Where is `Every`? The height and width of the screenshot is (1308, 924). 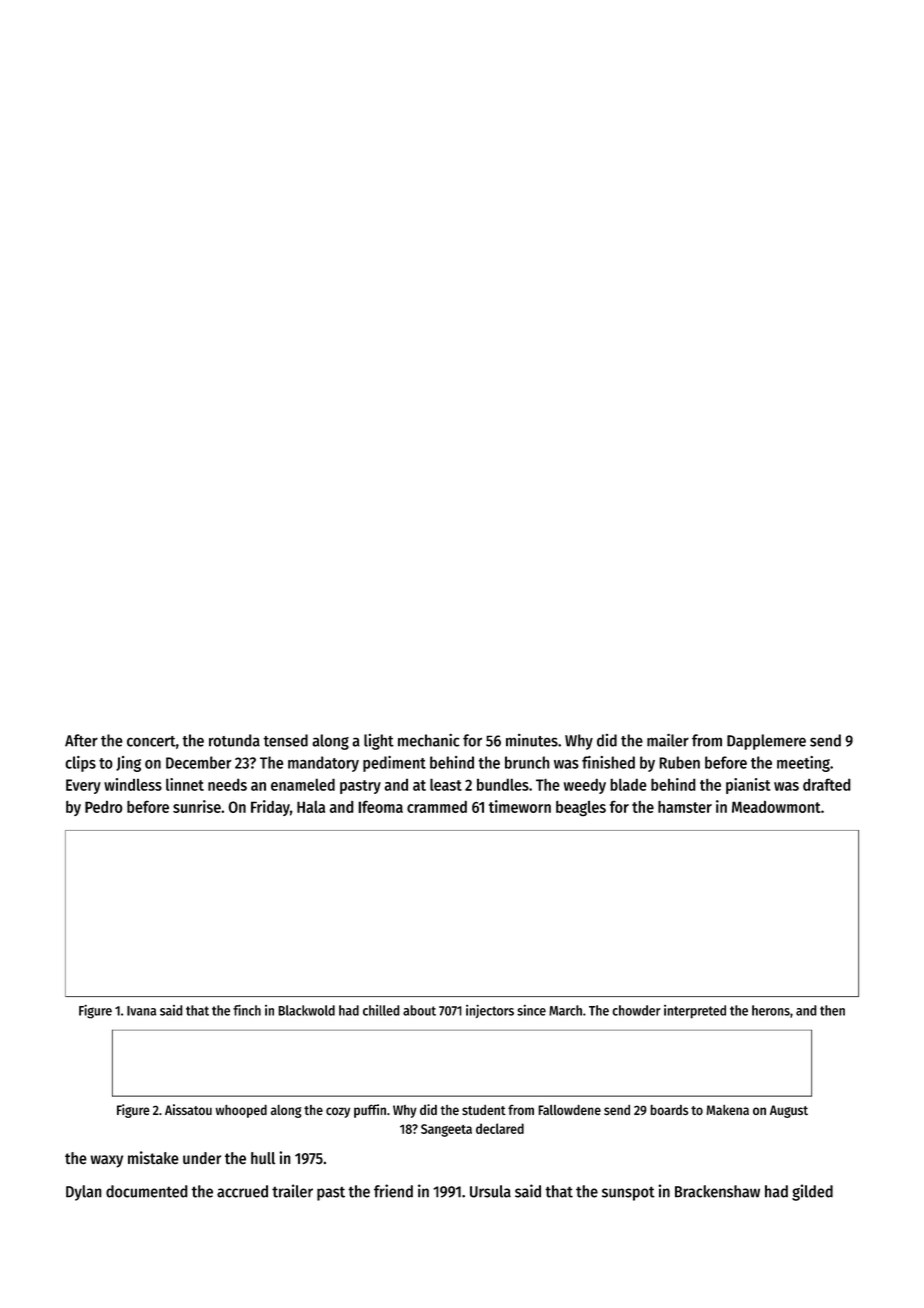 Every is located at coordinates (83, 786).
